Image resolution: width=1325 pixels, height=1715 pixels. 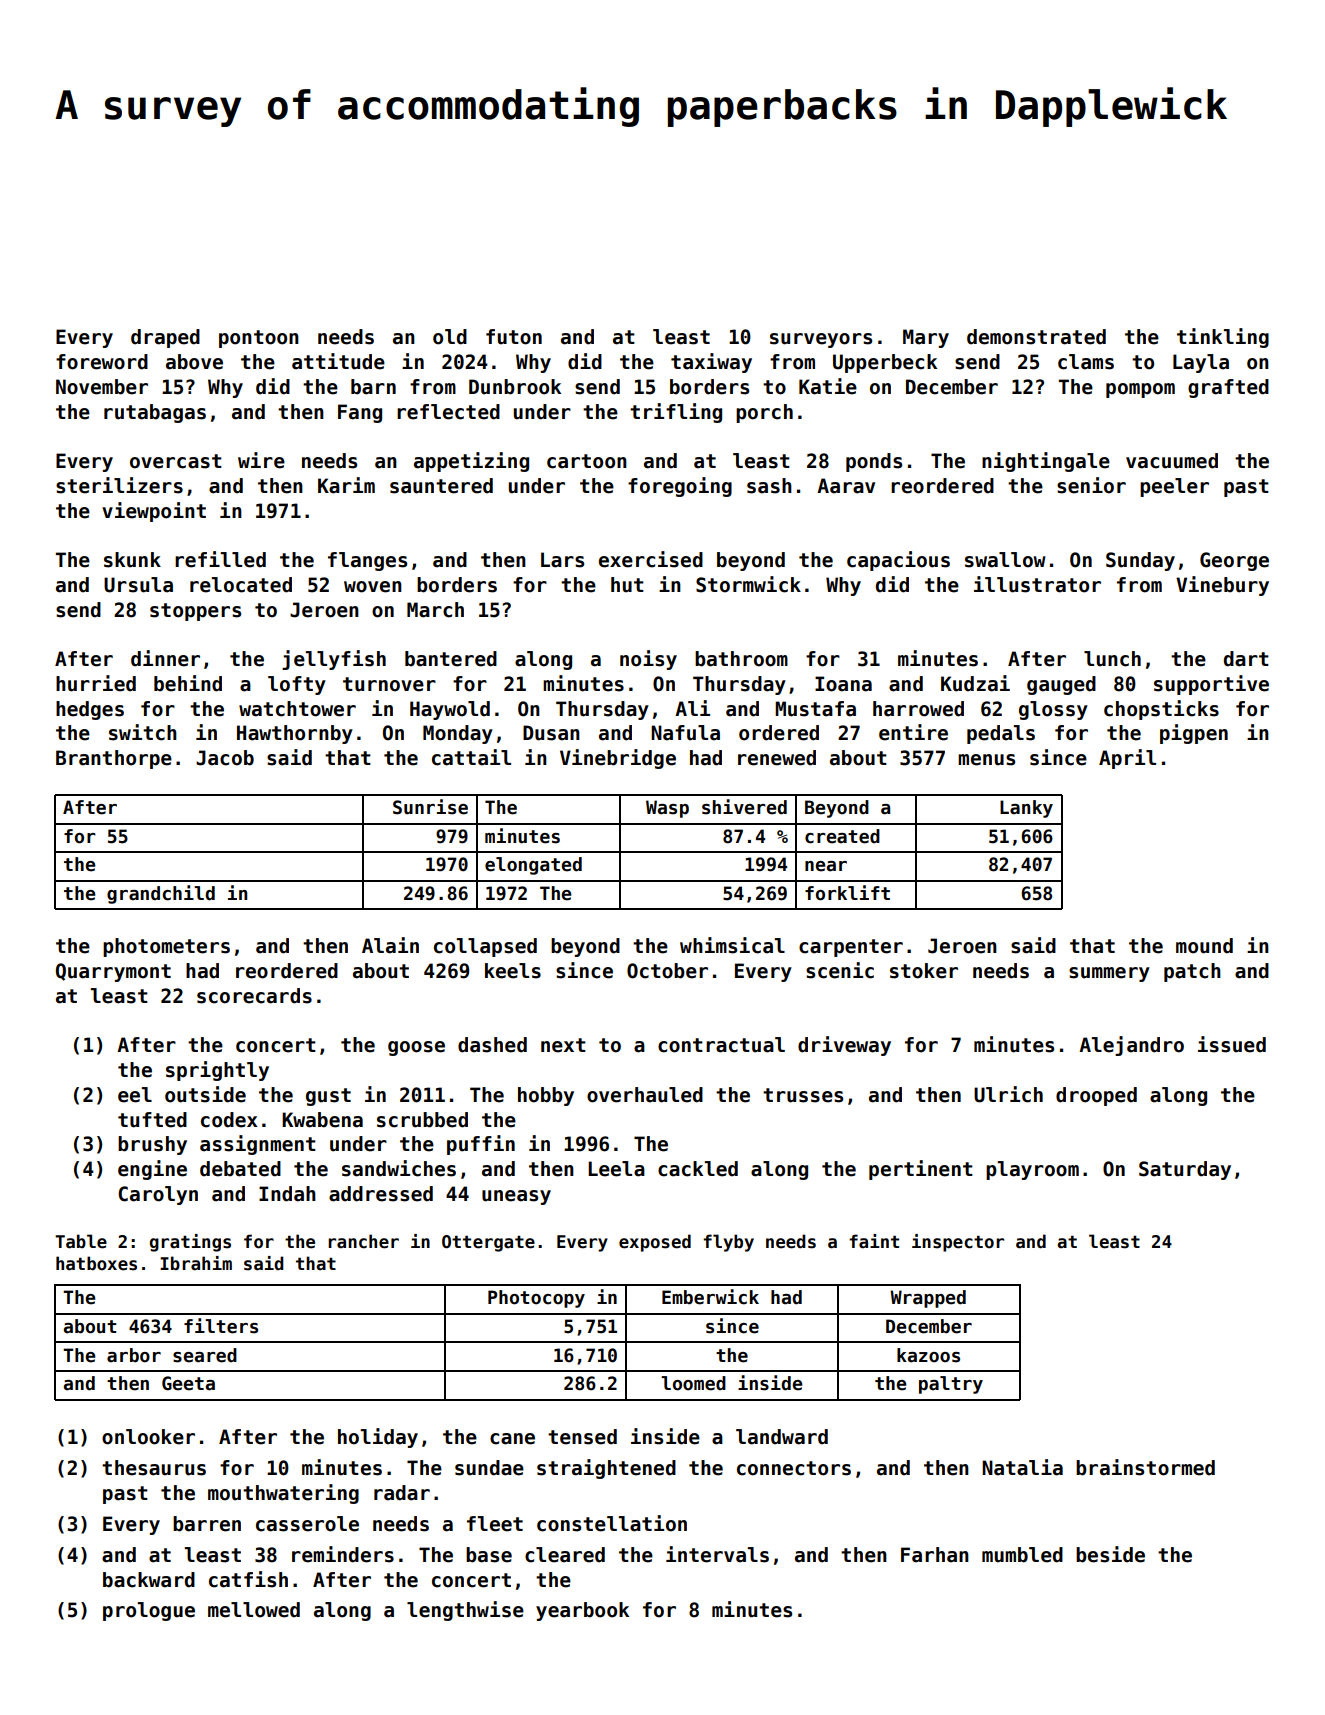 I want to click on codex, so click(x=229, y=1120).
